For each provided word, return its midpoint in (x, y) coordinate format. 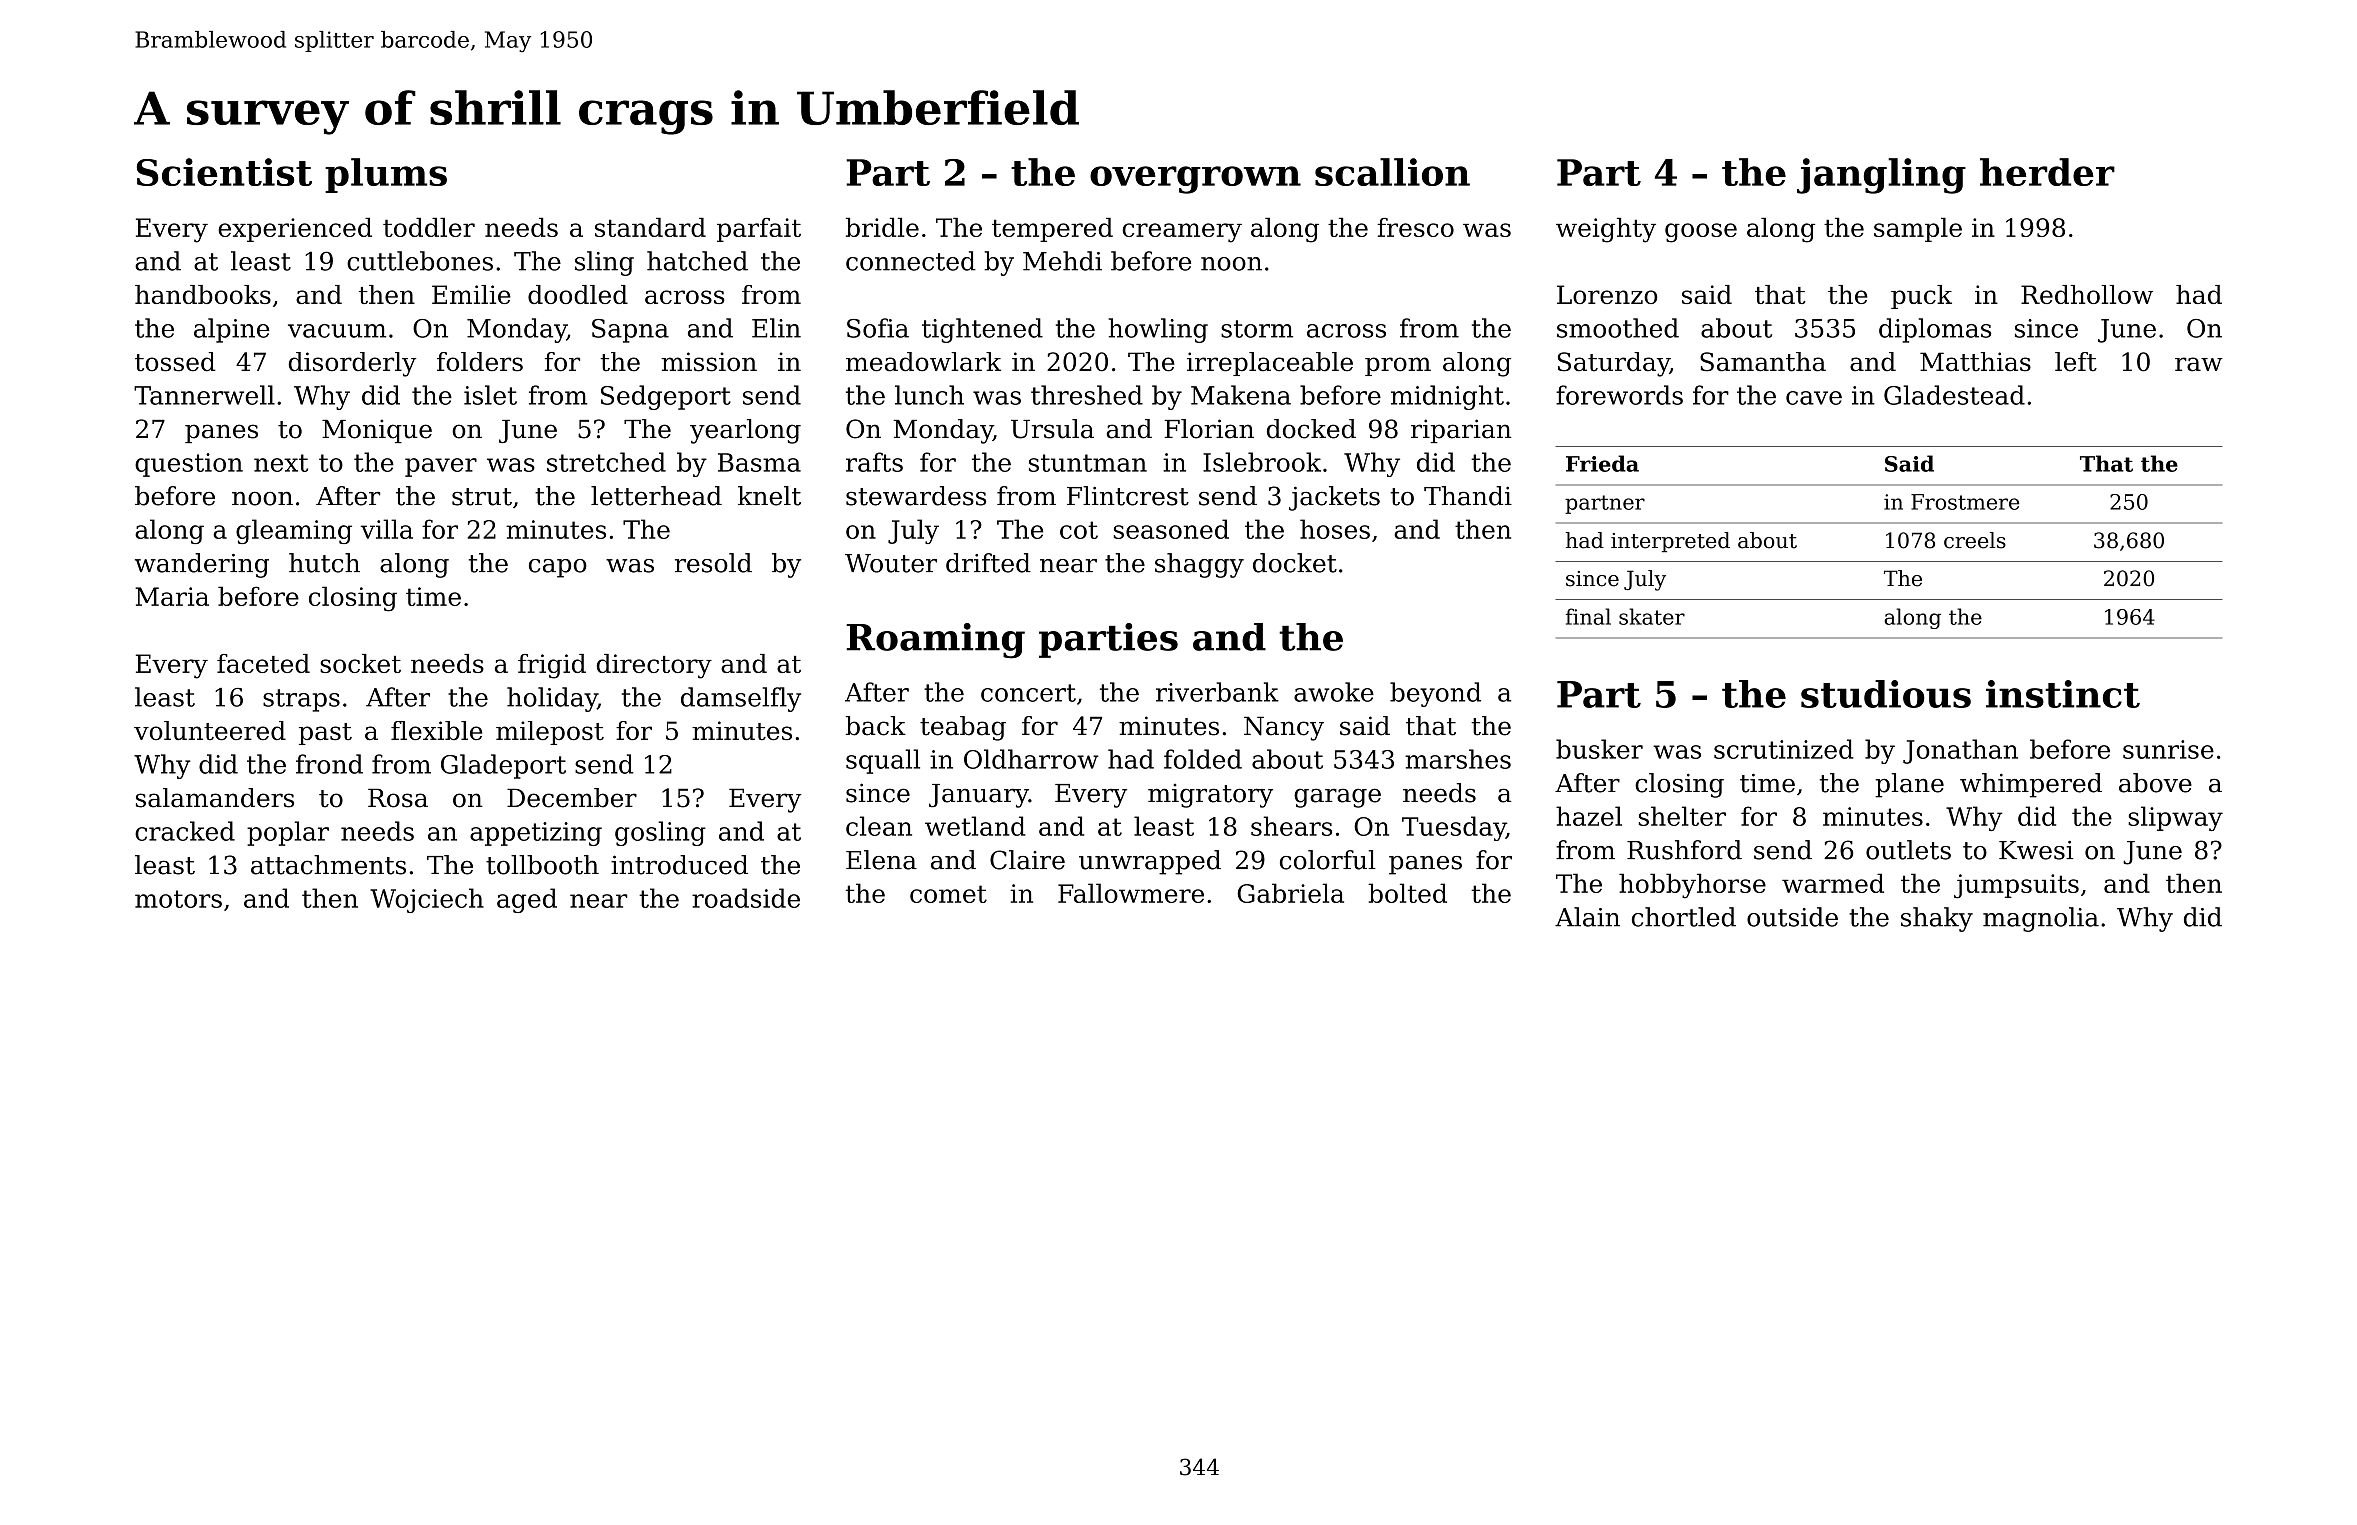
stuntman (1088, 463)
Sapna (630, 331)
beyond (1435, 694)
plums (386, 175)
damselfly (741, 699)
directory (654, 666)
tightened (982, 330)
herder (2047, 172)
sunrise (2168, 749)
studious (1886, 694)
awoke (1334, 692)
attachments (328, 865)
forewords (1619, 395)
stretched (606, 462)
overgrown (1195, 180)
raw (2199, 364)
